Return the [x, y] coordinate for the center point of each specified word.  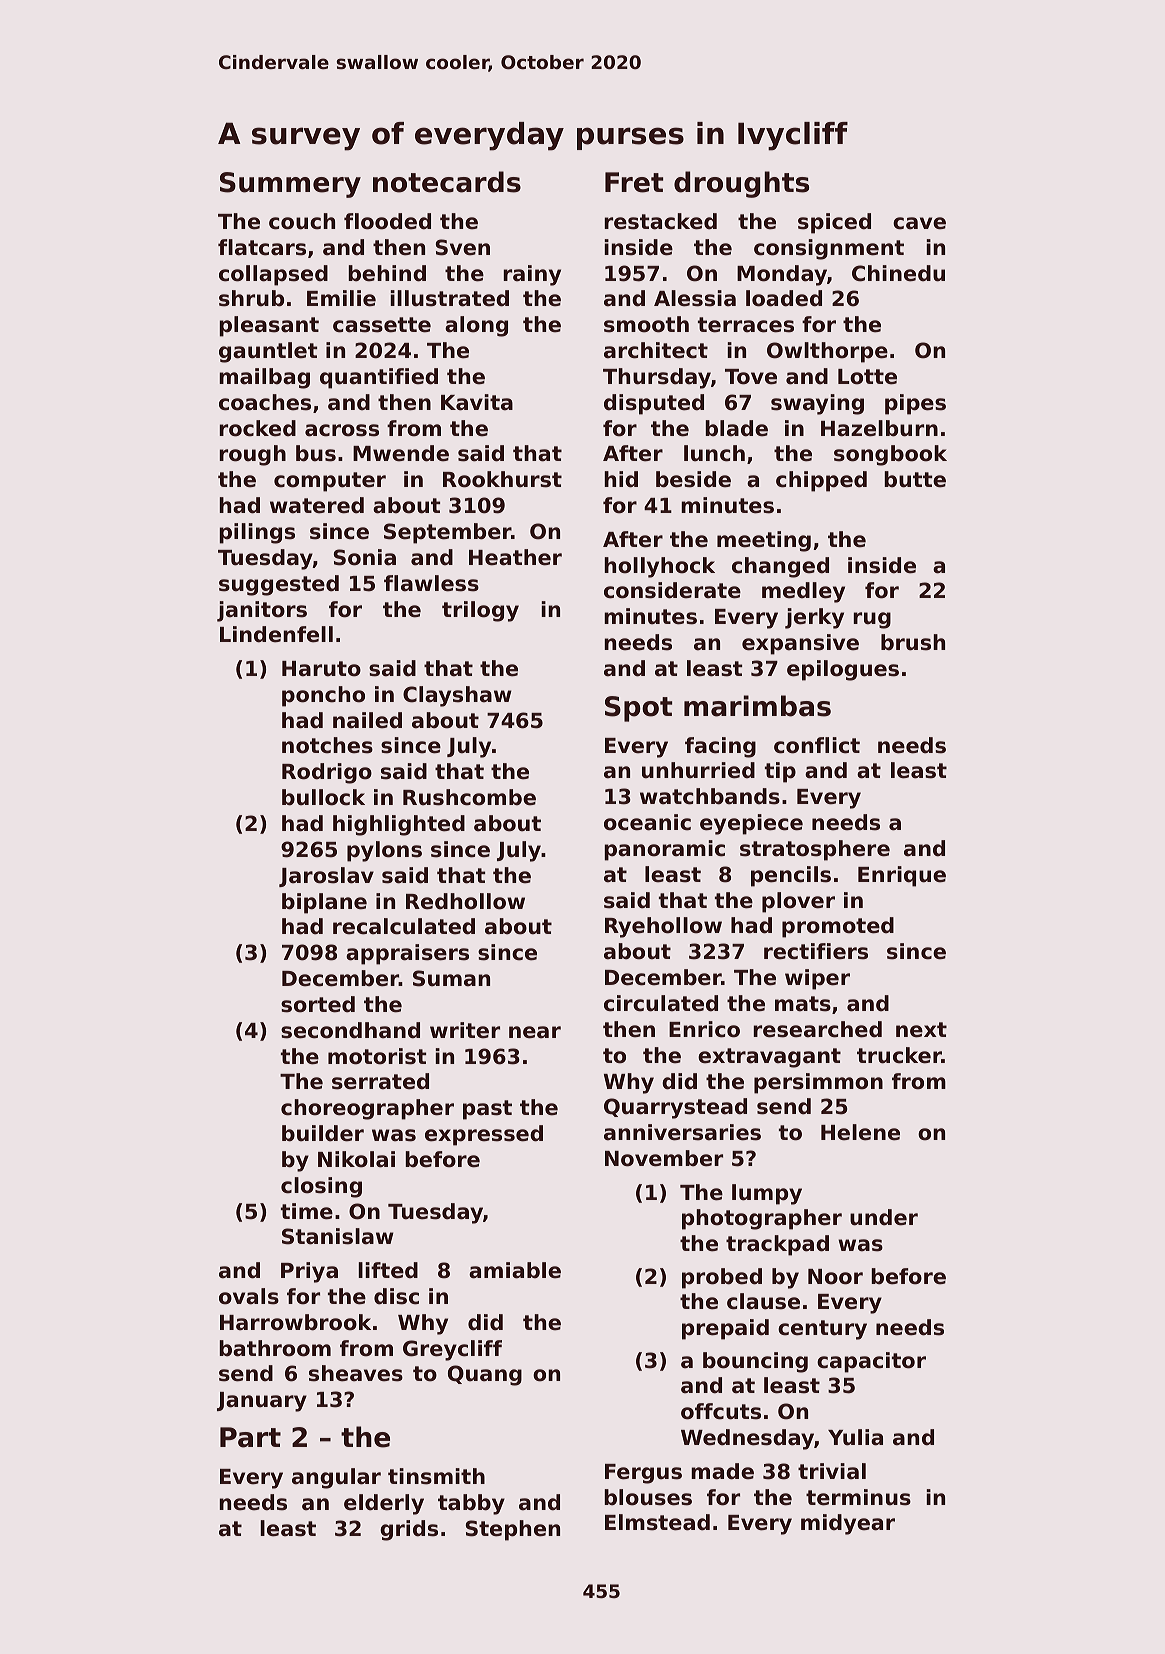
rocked [257, 428]
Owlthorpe [827, 352]
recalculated [404, 926]
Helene [860, 1132]
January [262, 1402]
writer [465, 1030]
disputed [654, 404]
